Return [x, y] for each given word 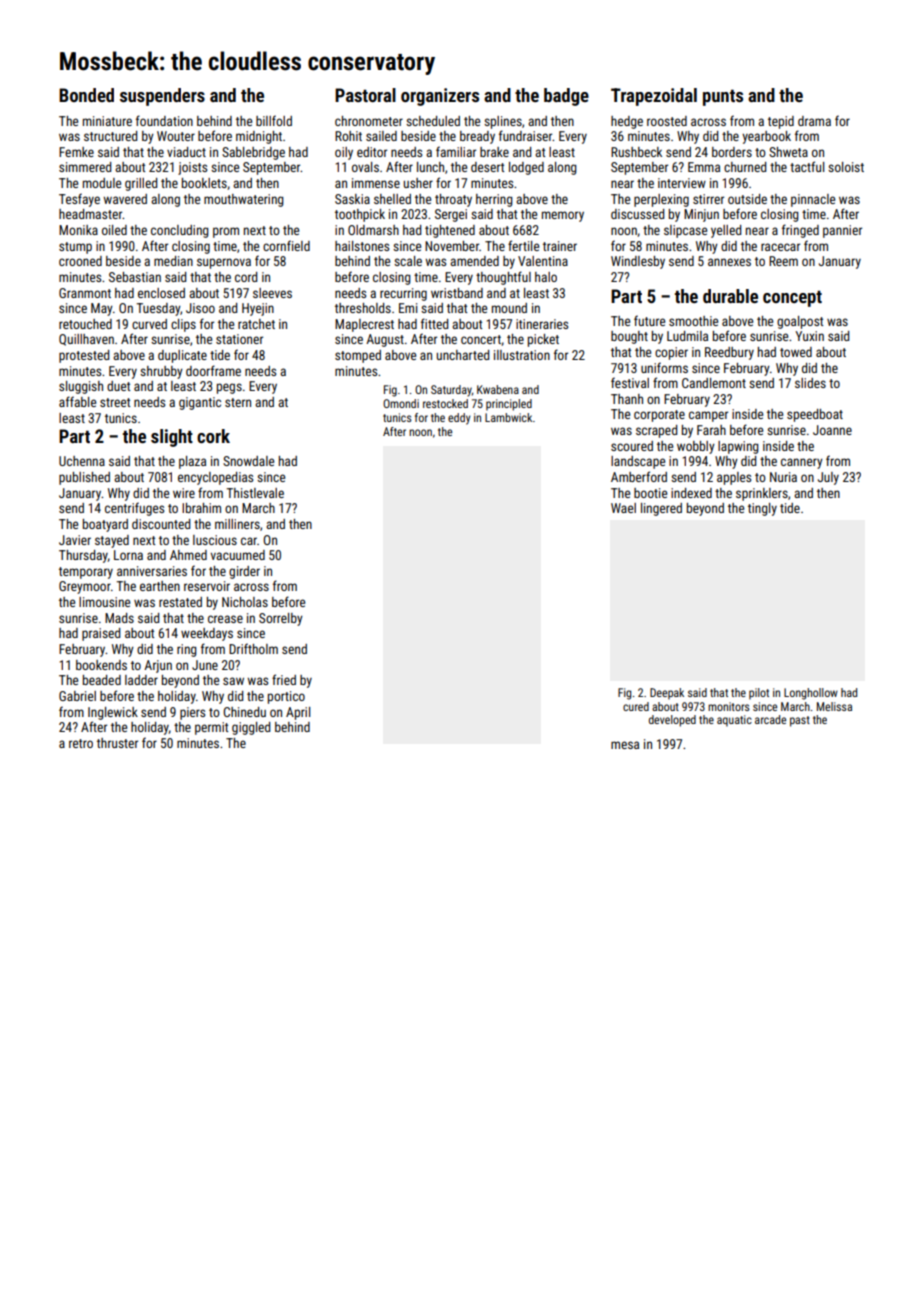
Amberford [639, 476]
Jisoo [200, 308]
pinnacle [813, 200]
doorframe [213, 370]
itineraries [542, 324]
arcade [770, 719]
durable [730, 296]
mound [509, 308]
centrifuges [134, 509]
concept [792, 299]
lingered [661, 509]
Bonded [86, 95]
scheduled [433, 121]
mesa [625, 745]
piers [192, 713]
